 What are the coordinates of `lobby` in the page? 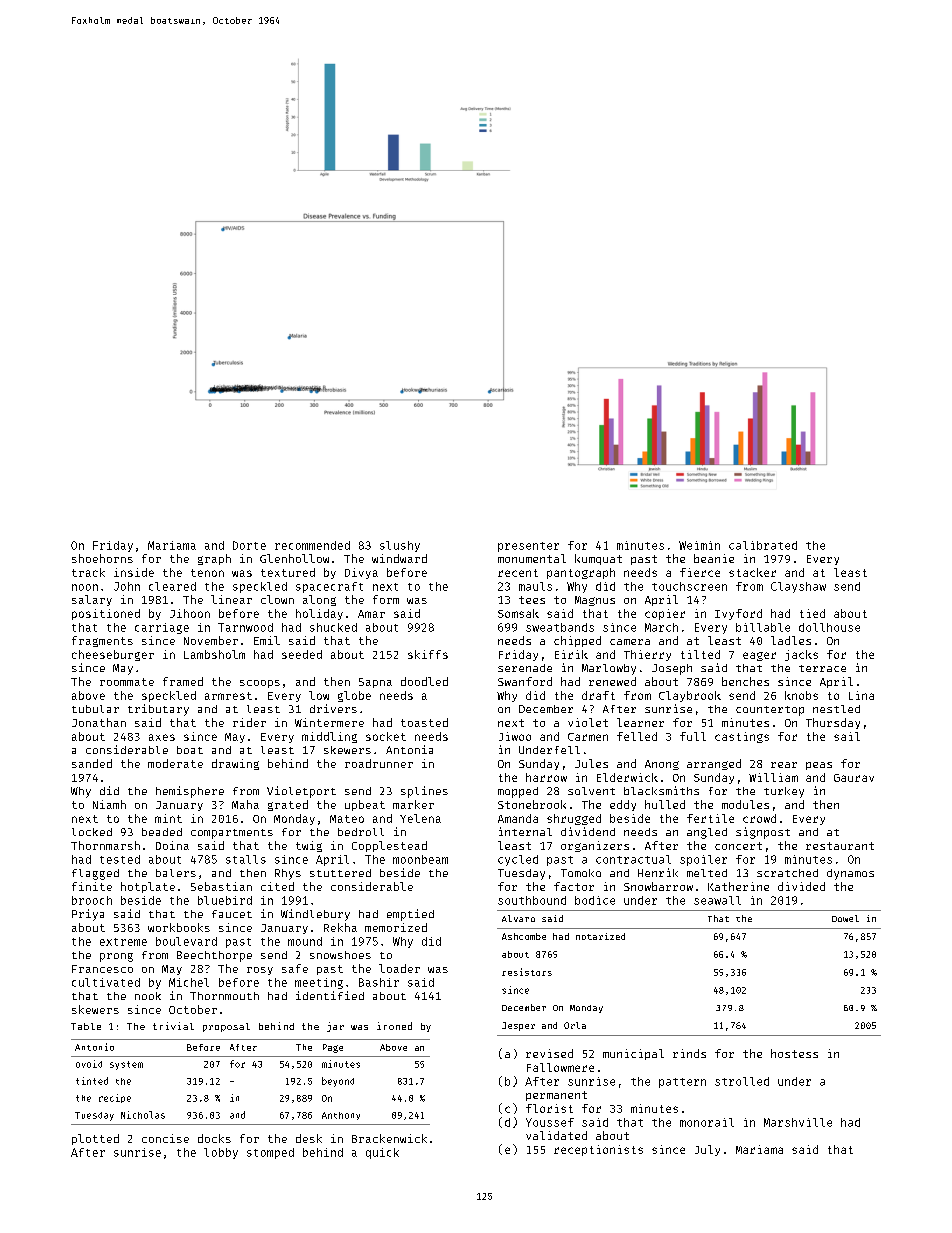 It's located at (221, 1153).
